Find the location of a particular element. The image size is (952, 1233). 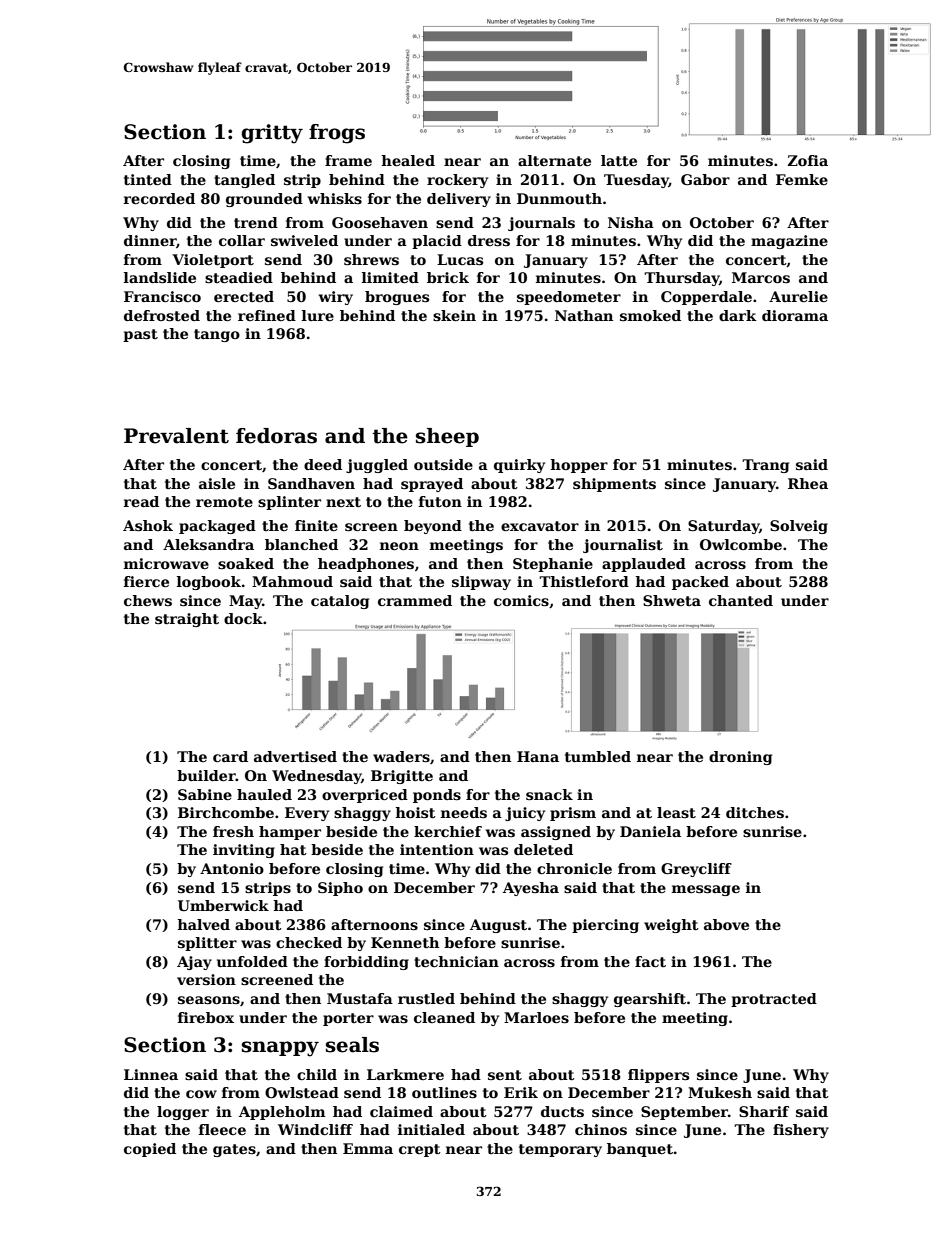

chews is located at coordinates (148, 600).
